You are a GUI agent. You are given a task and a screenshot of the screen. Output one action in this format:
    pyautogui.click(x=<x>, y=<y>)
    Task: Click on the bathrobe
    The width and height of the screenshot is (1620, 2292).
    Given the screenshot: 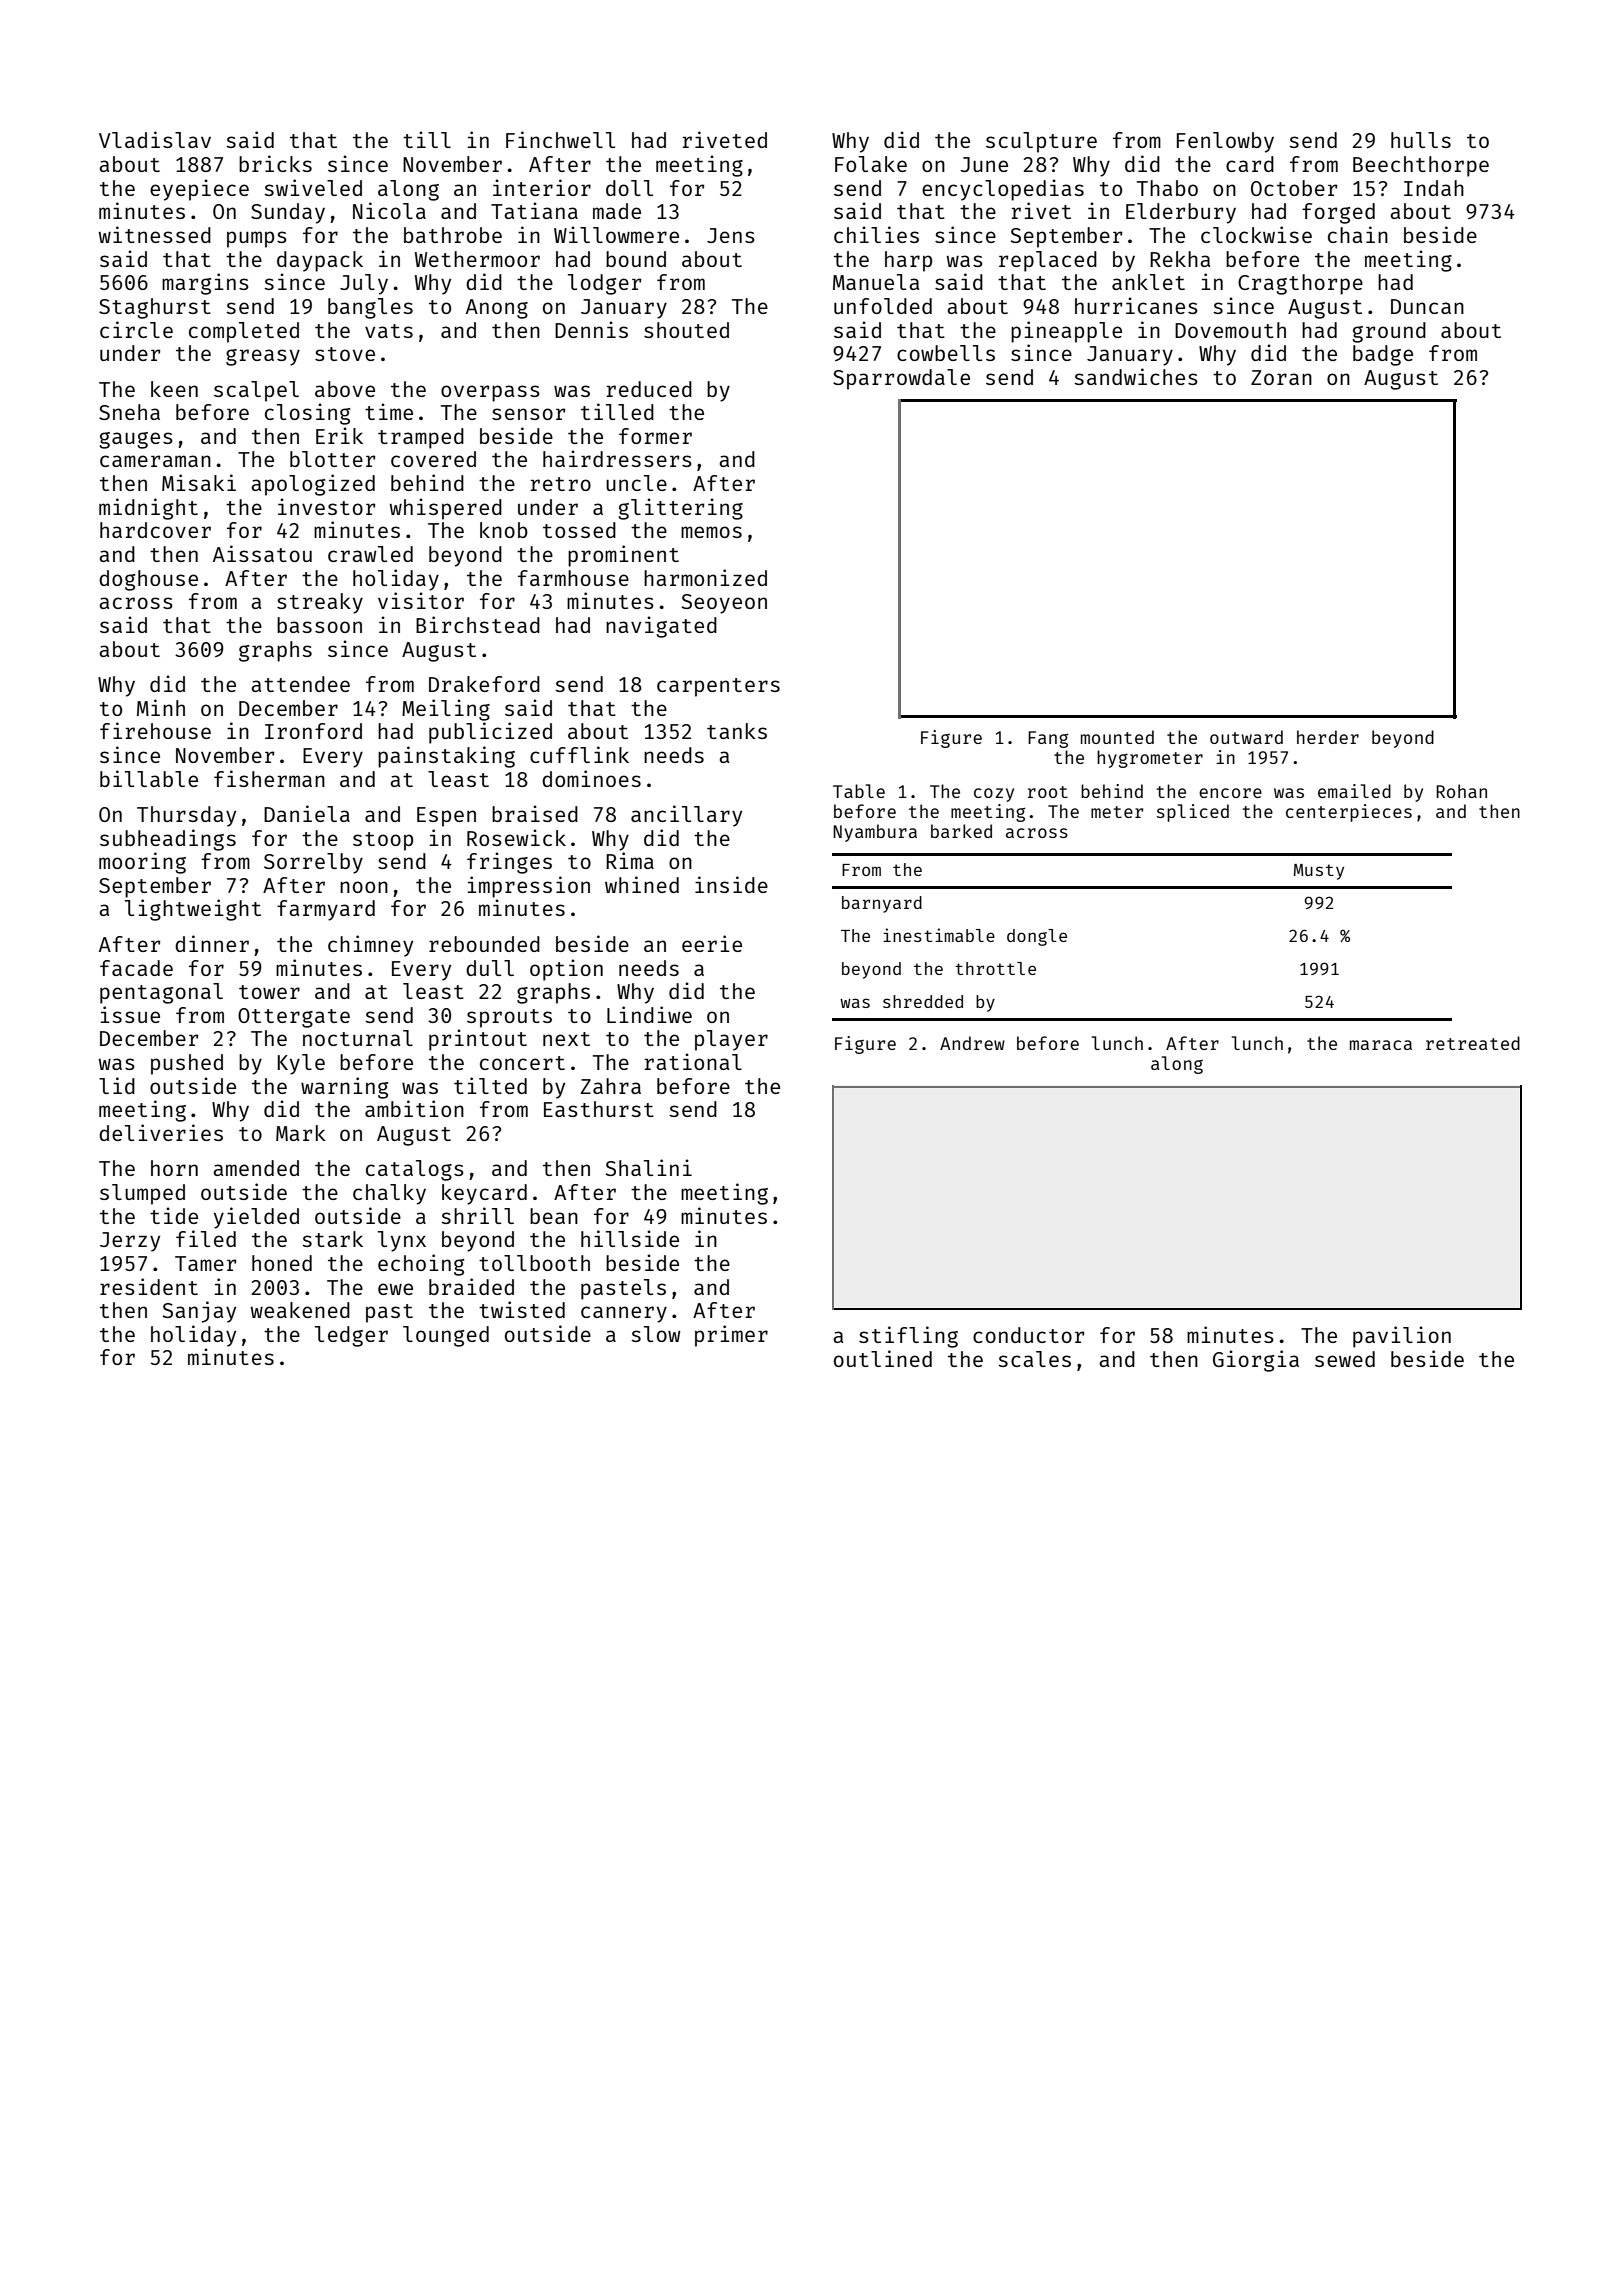 What is the action you would take?
    pyautogui.click(x=453, y=235)
